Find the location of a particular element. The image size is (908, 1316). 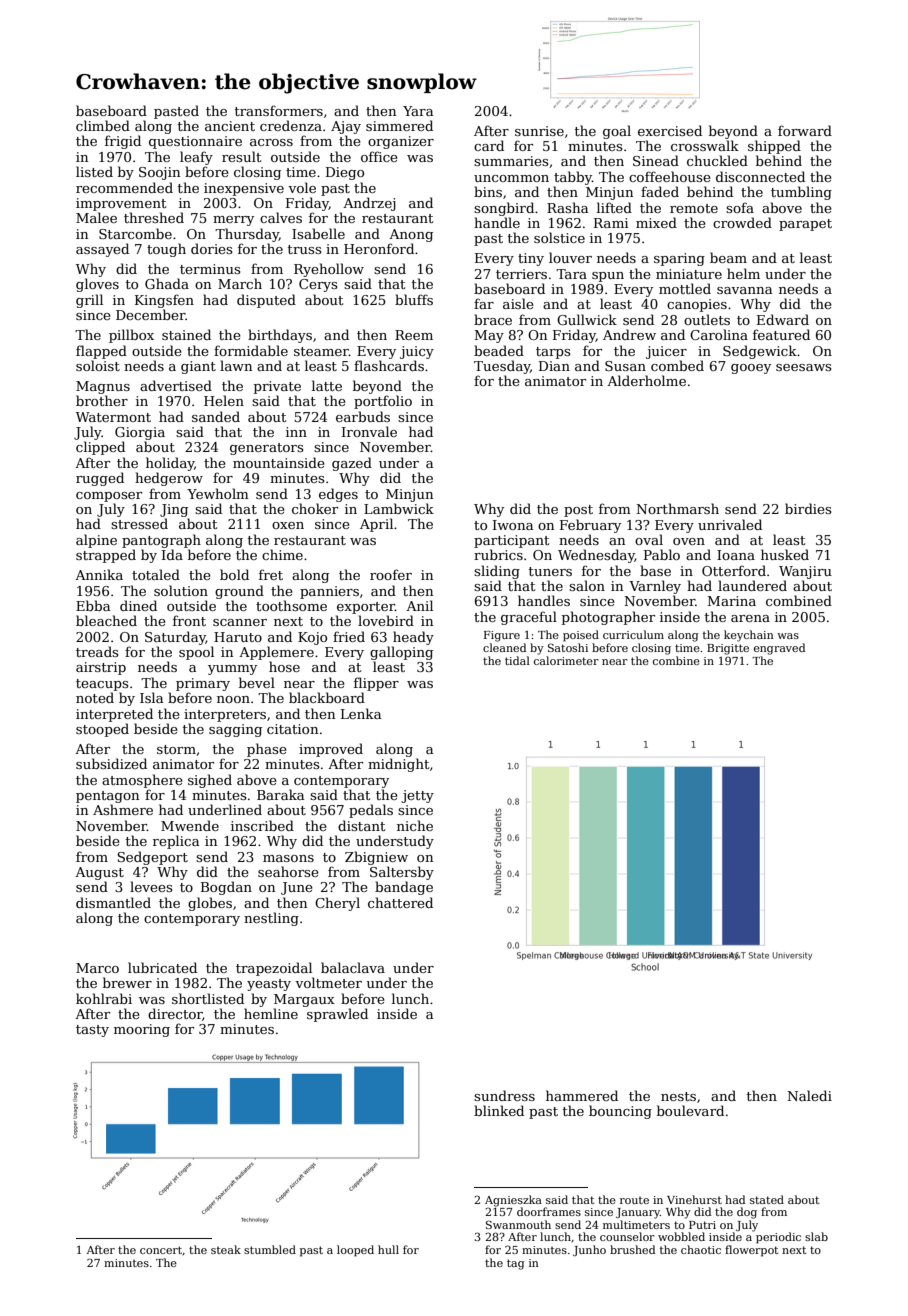

Naledi is located at coordinates (809, 1095).
